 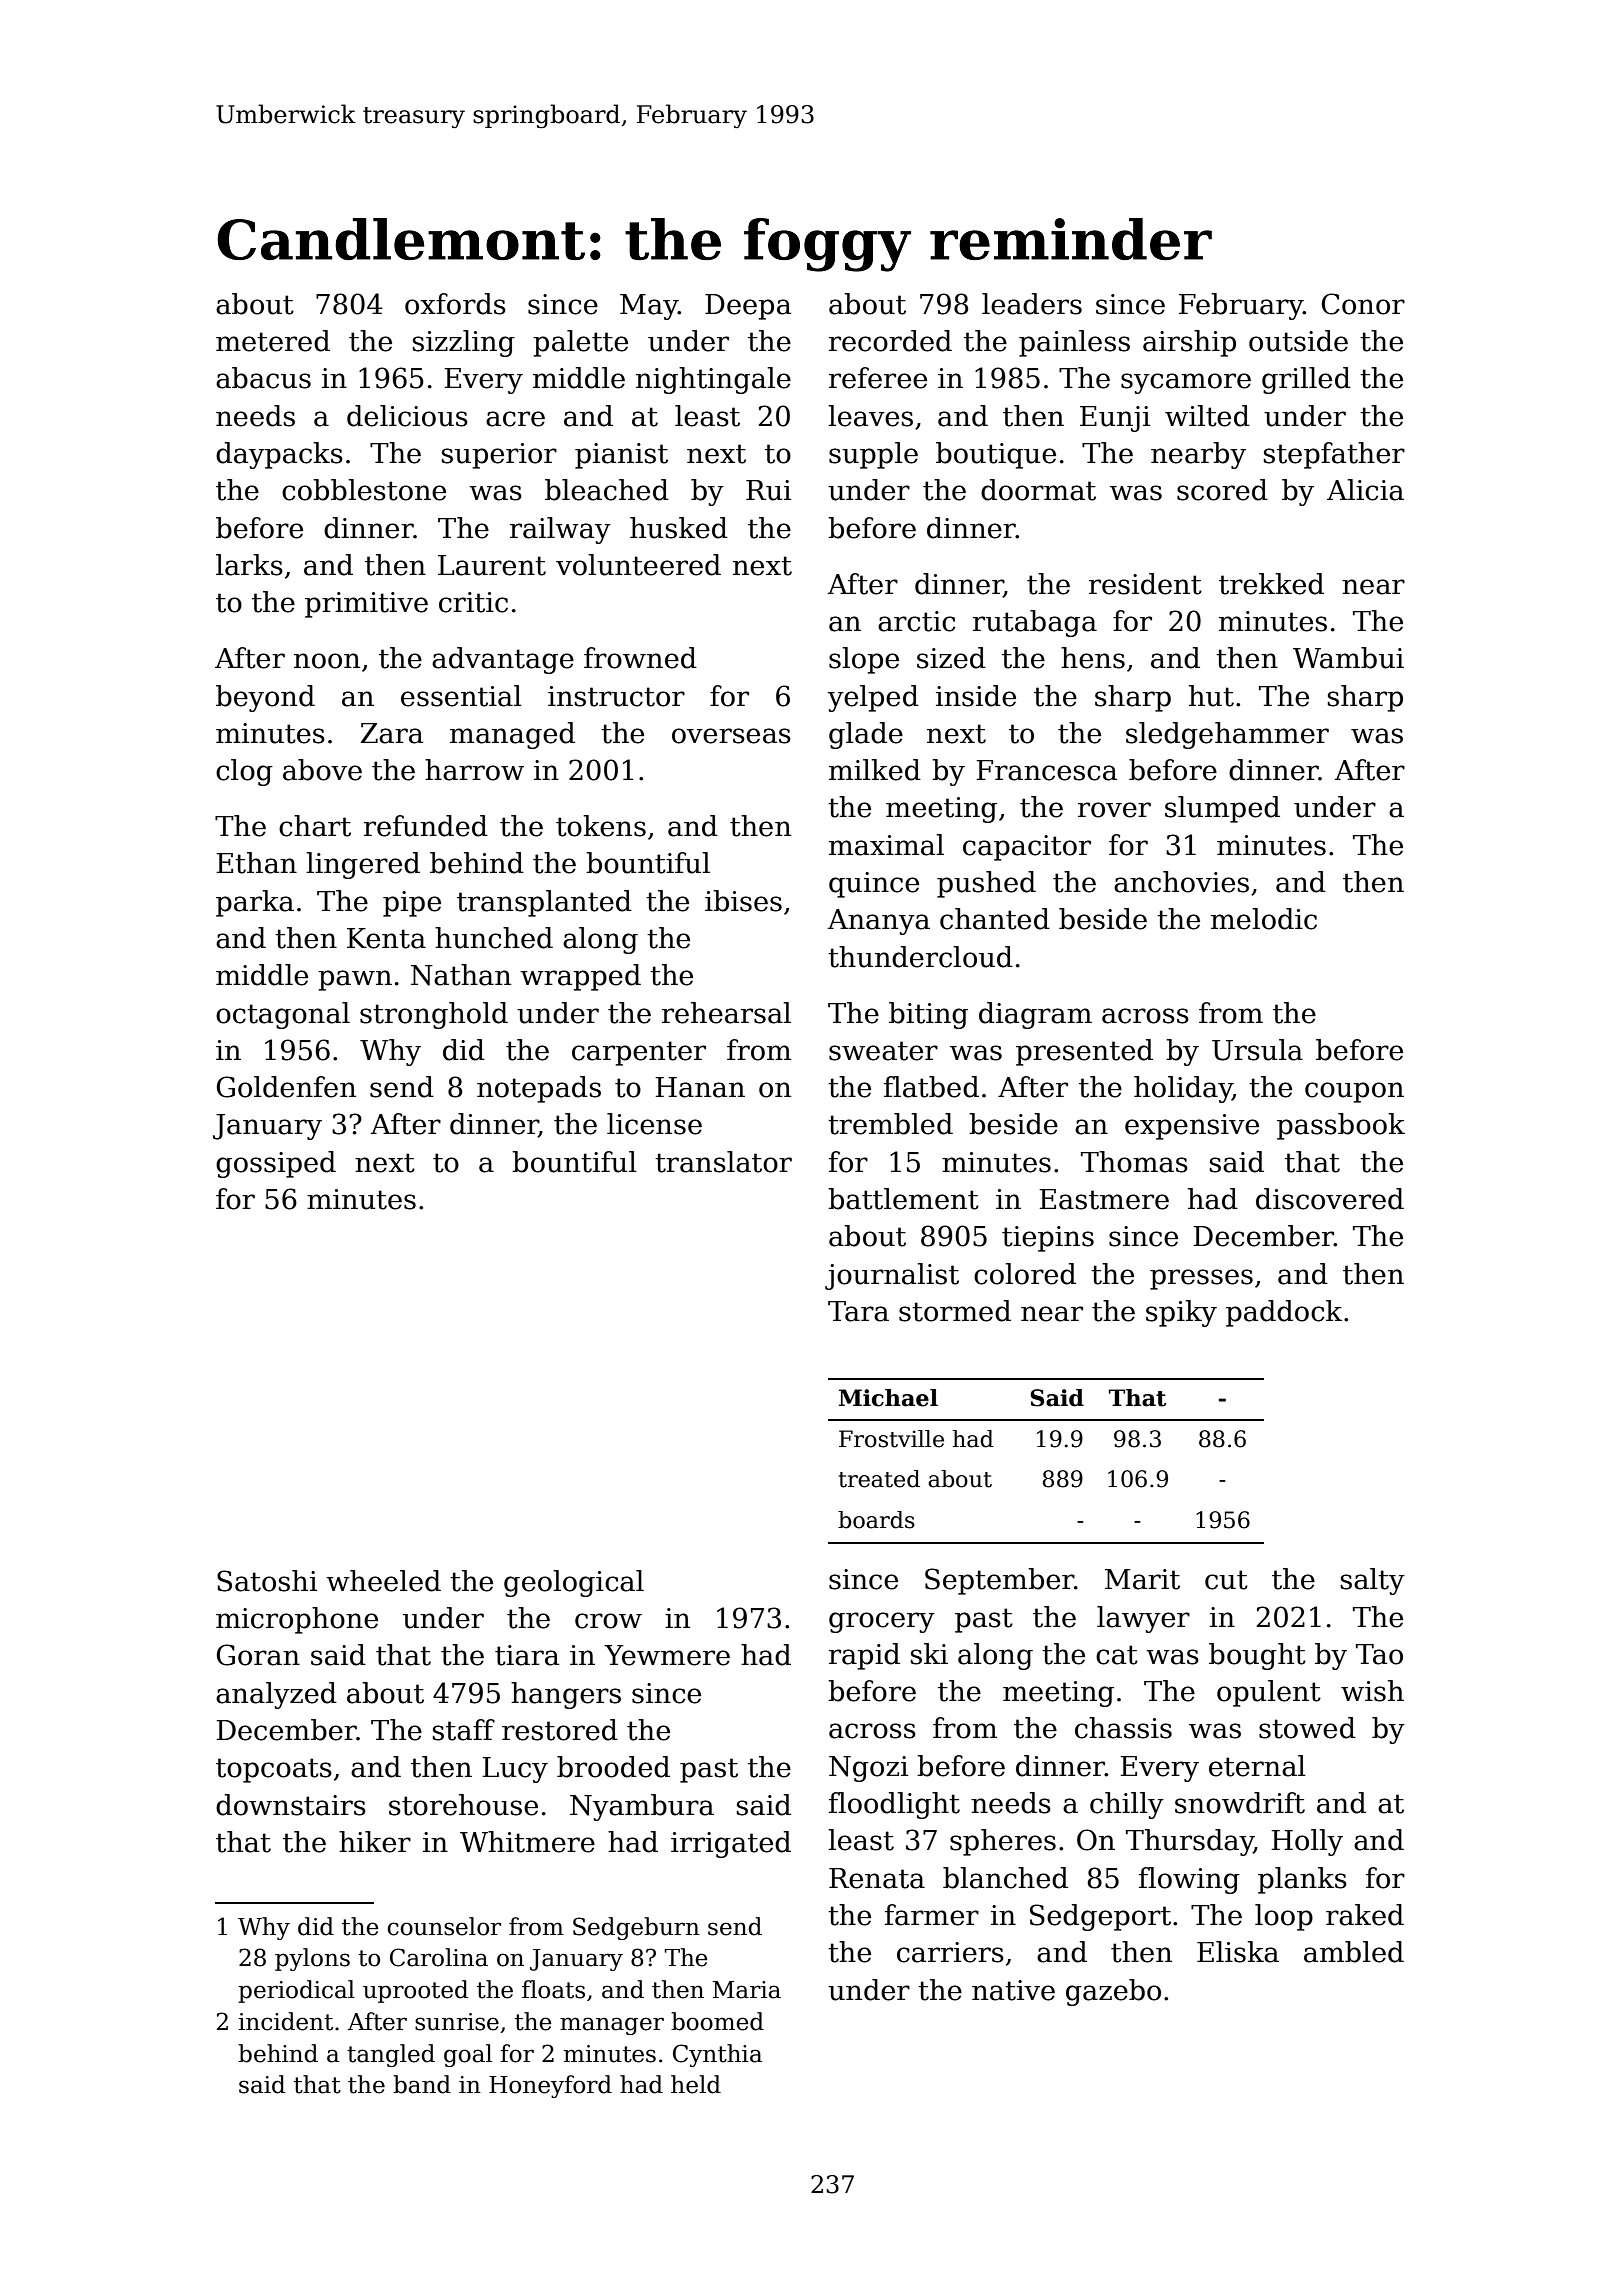 What do you see at coordinates (696, 2084) in the screenshot?
I see `held` at bounding box center [696, 2084].
